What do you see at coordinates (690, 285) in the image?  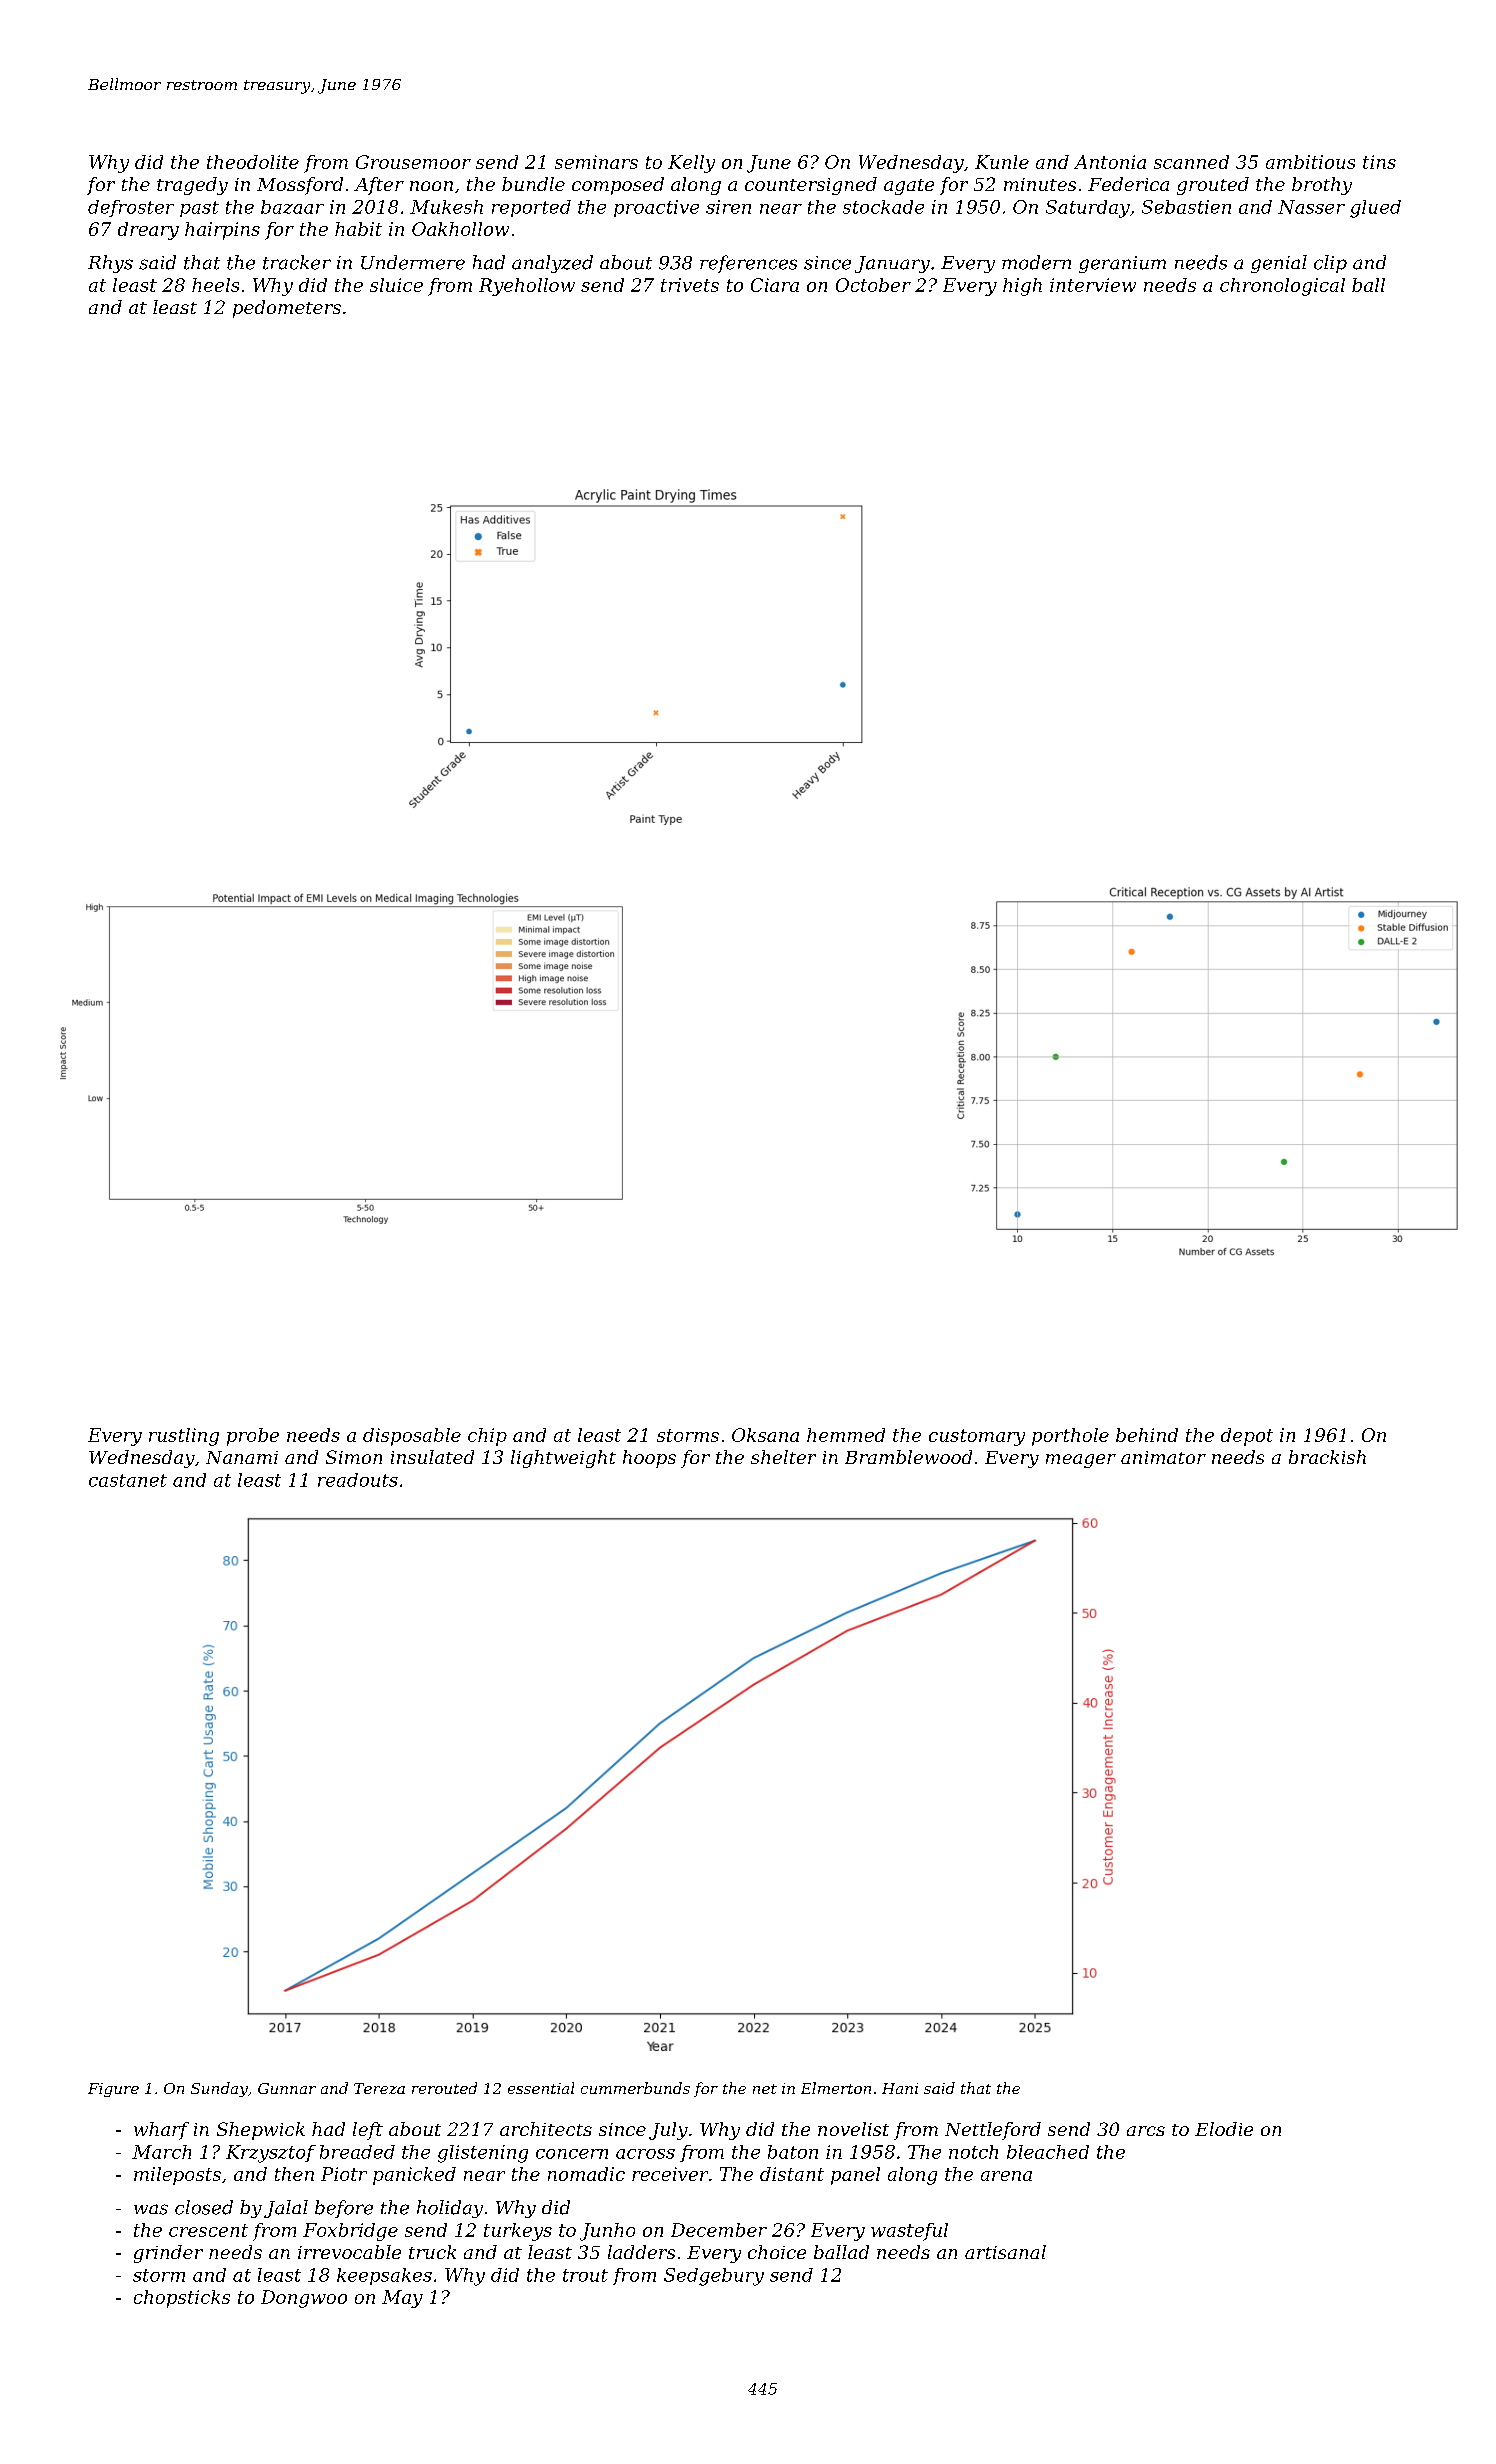 I see `trivets` at bounding box center [690, 285].
